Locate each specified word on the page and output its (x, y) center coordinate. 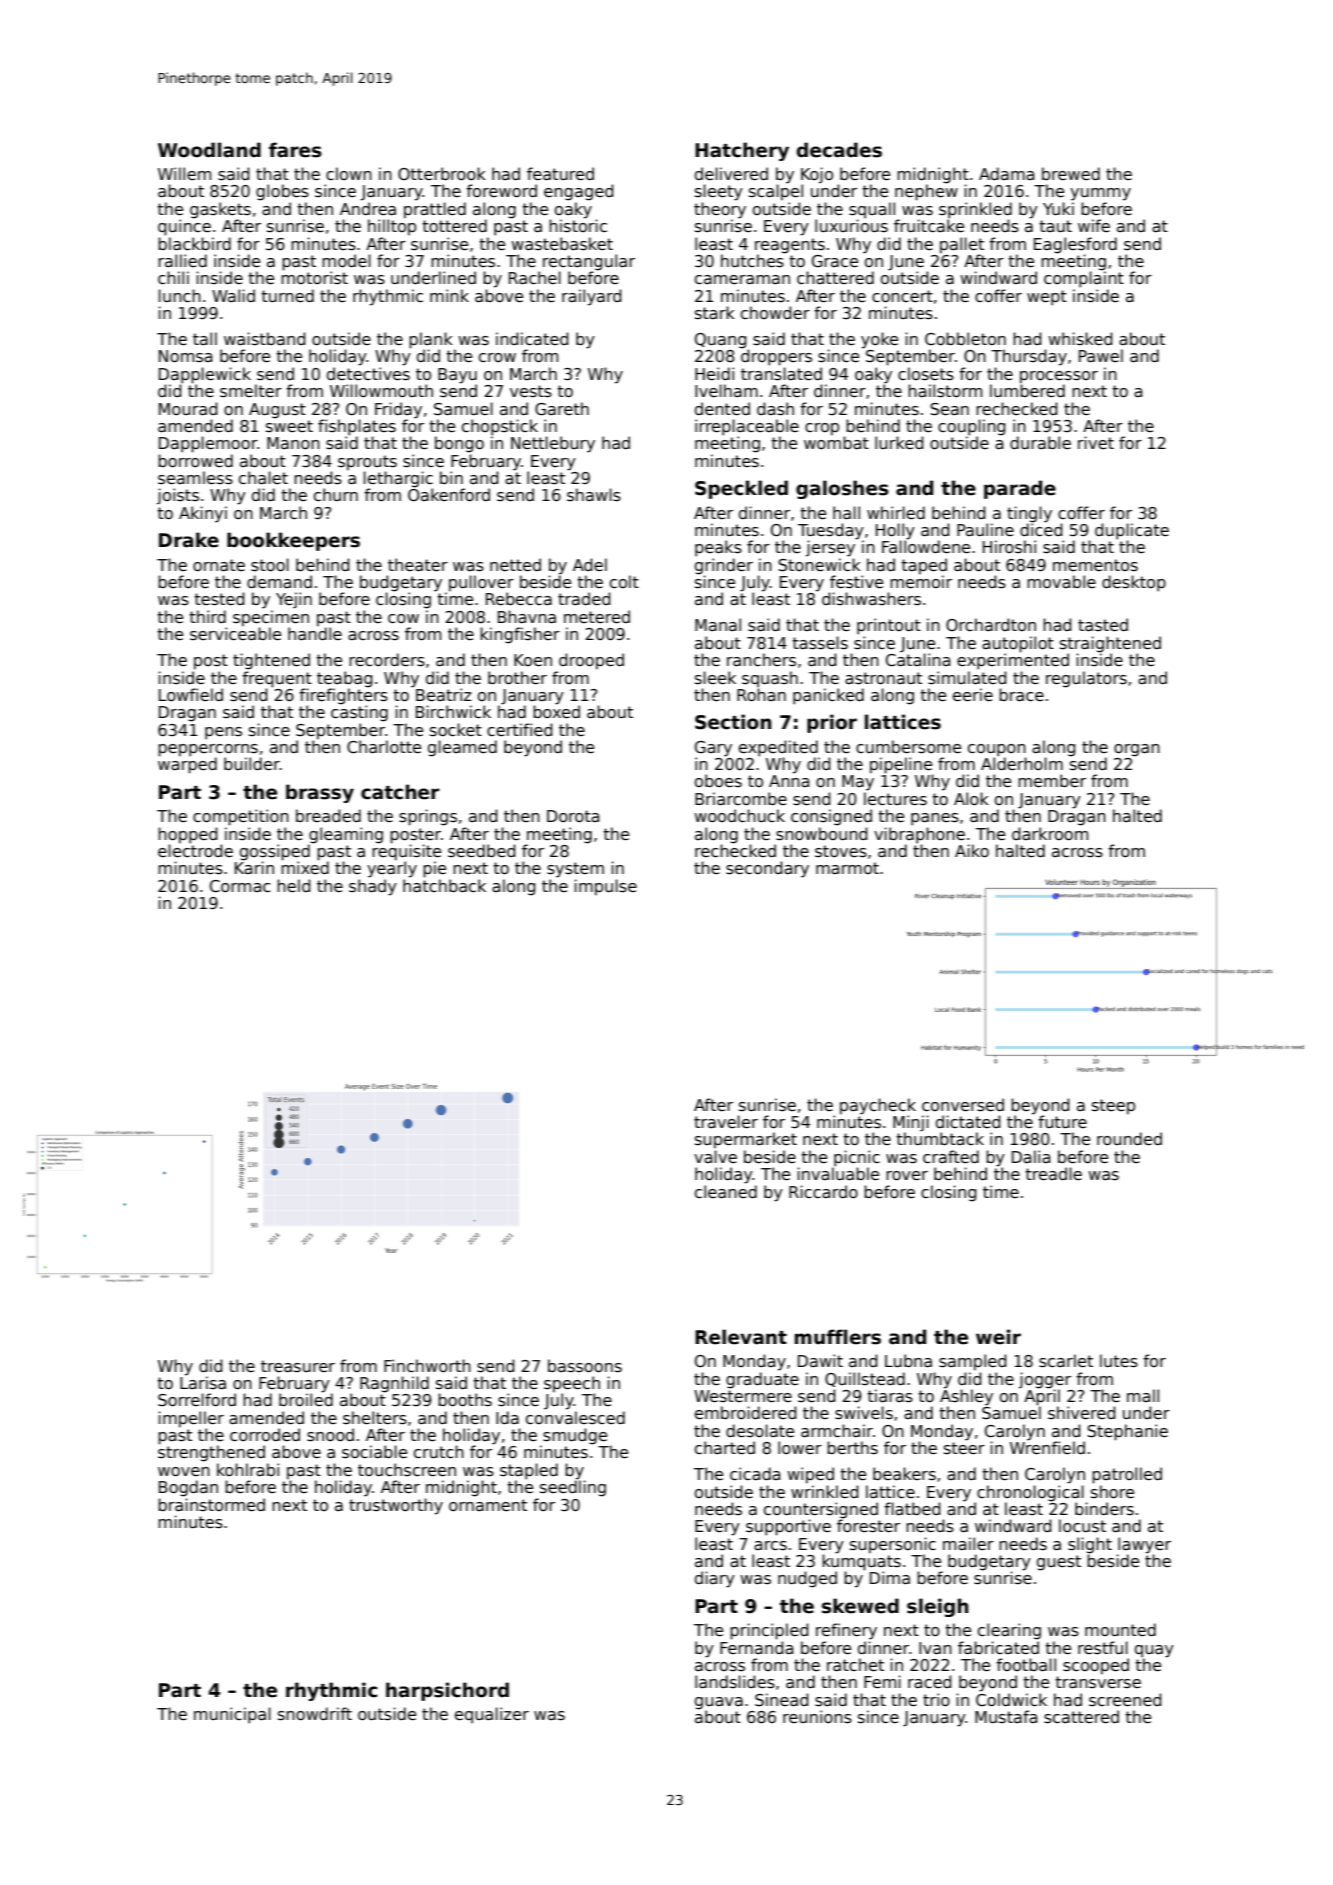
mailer (968, 1544)
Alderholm (1022, 763)
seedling (573, 1488)
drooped (591, 661)
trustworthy (396, 1506)
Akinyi (203, 514)
